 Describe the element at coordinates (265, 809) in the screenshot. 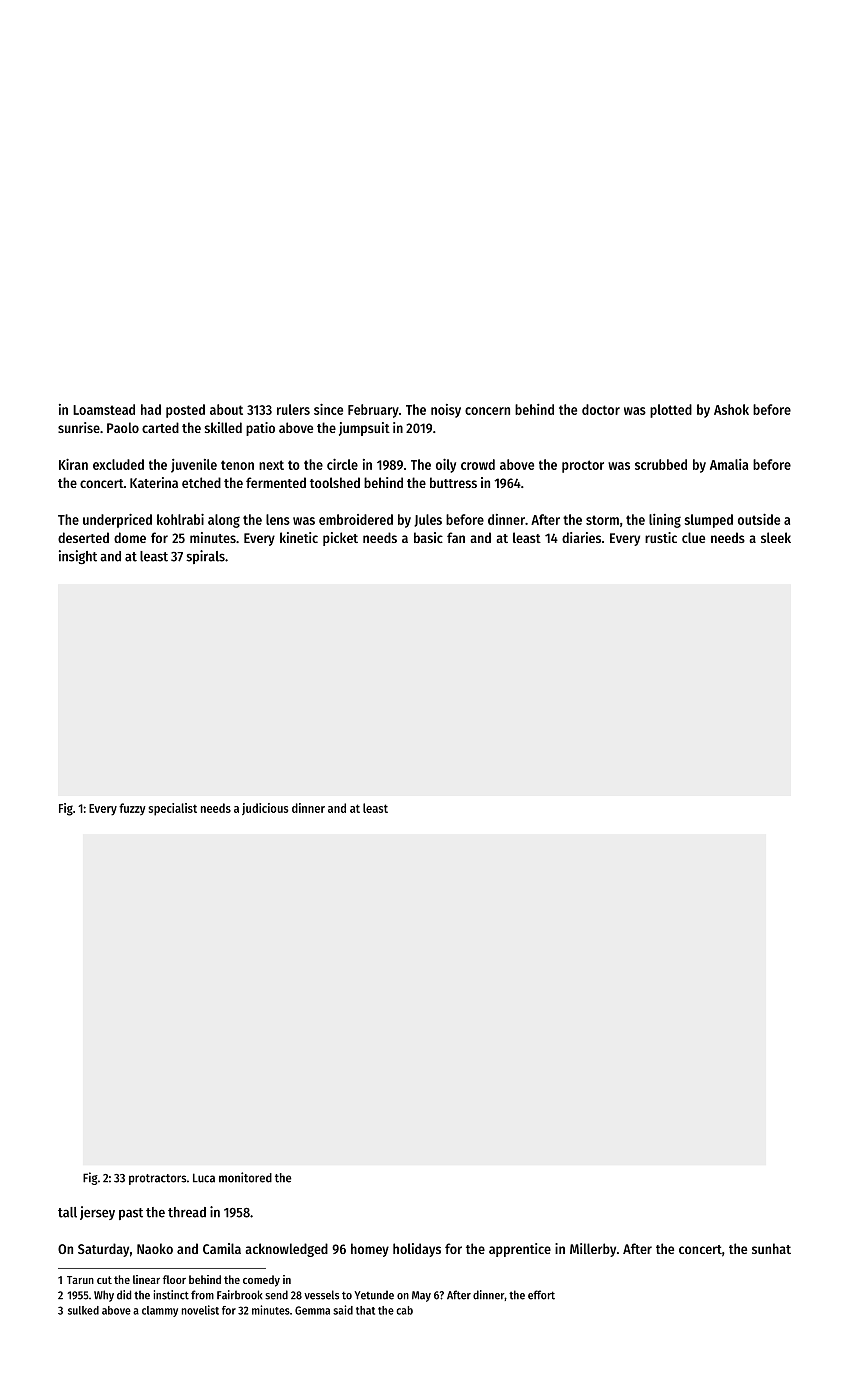

I see `judicious` at that location.
